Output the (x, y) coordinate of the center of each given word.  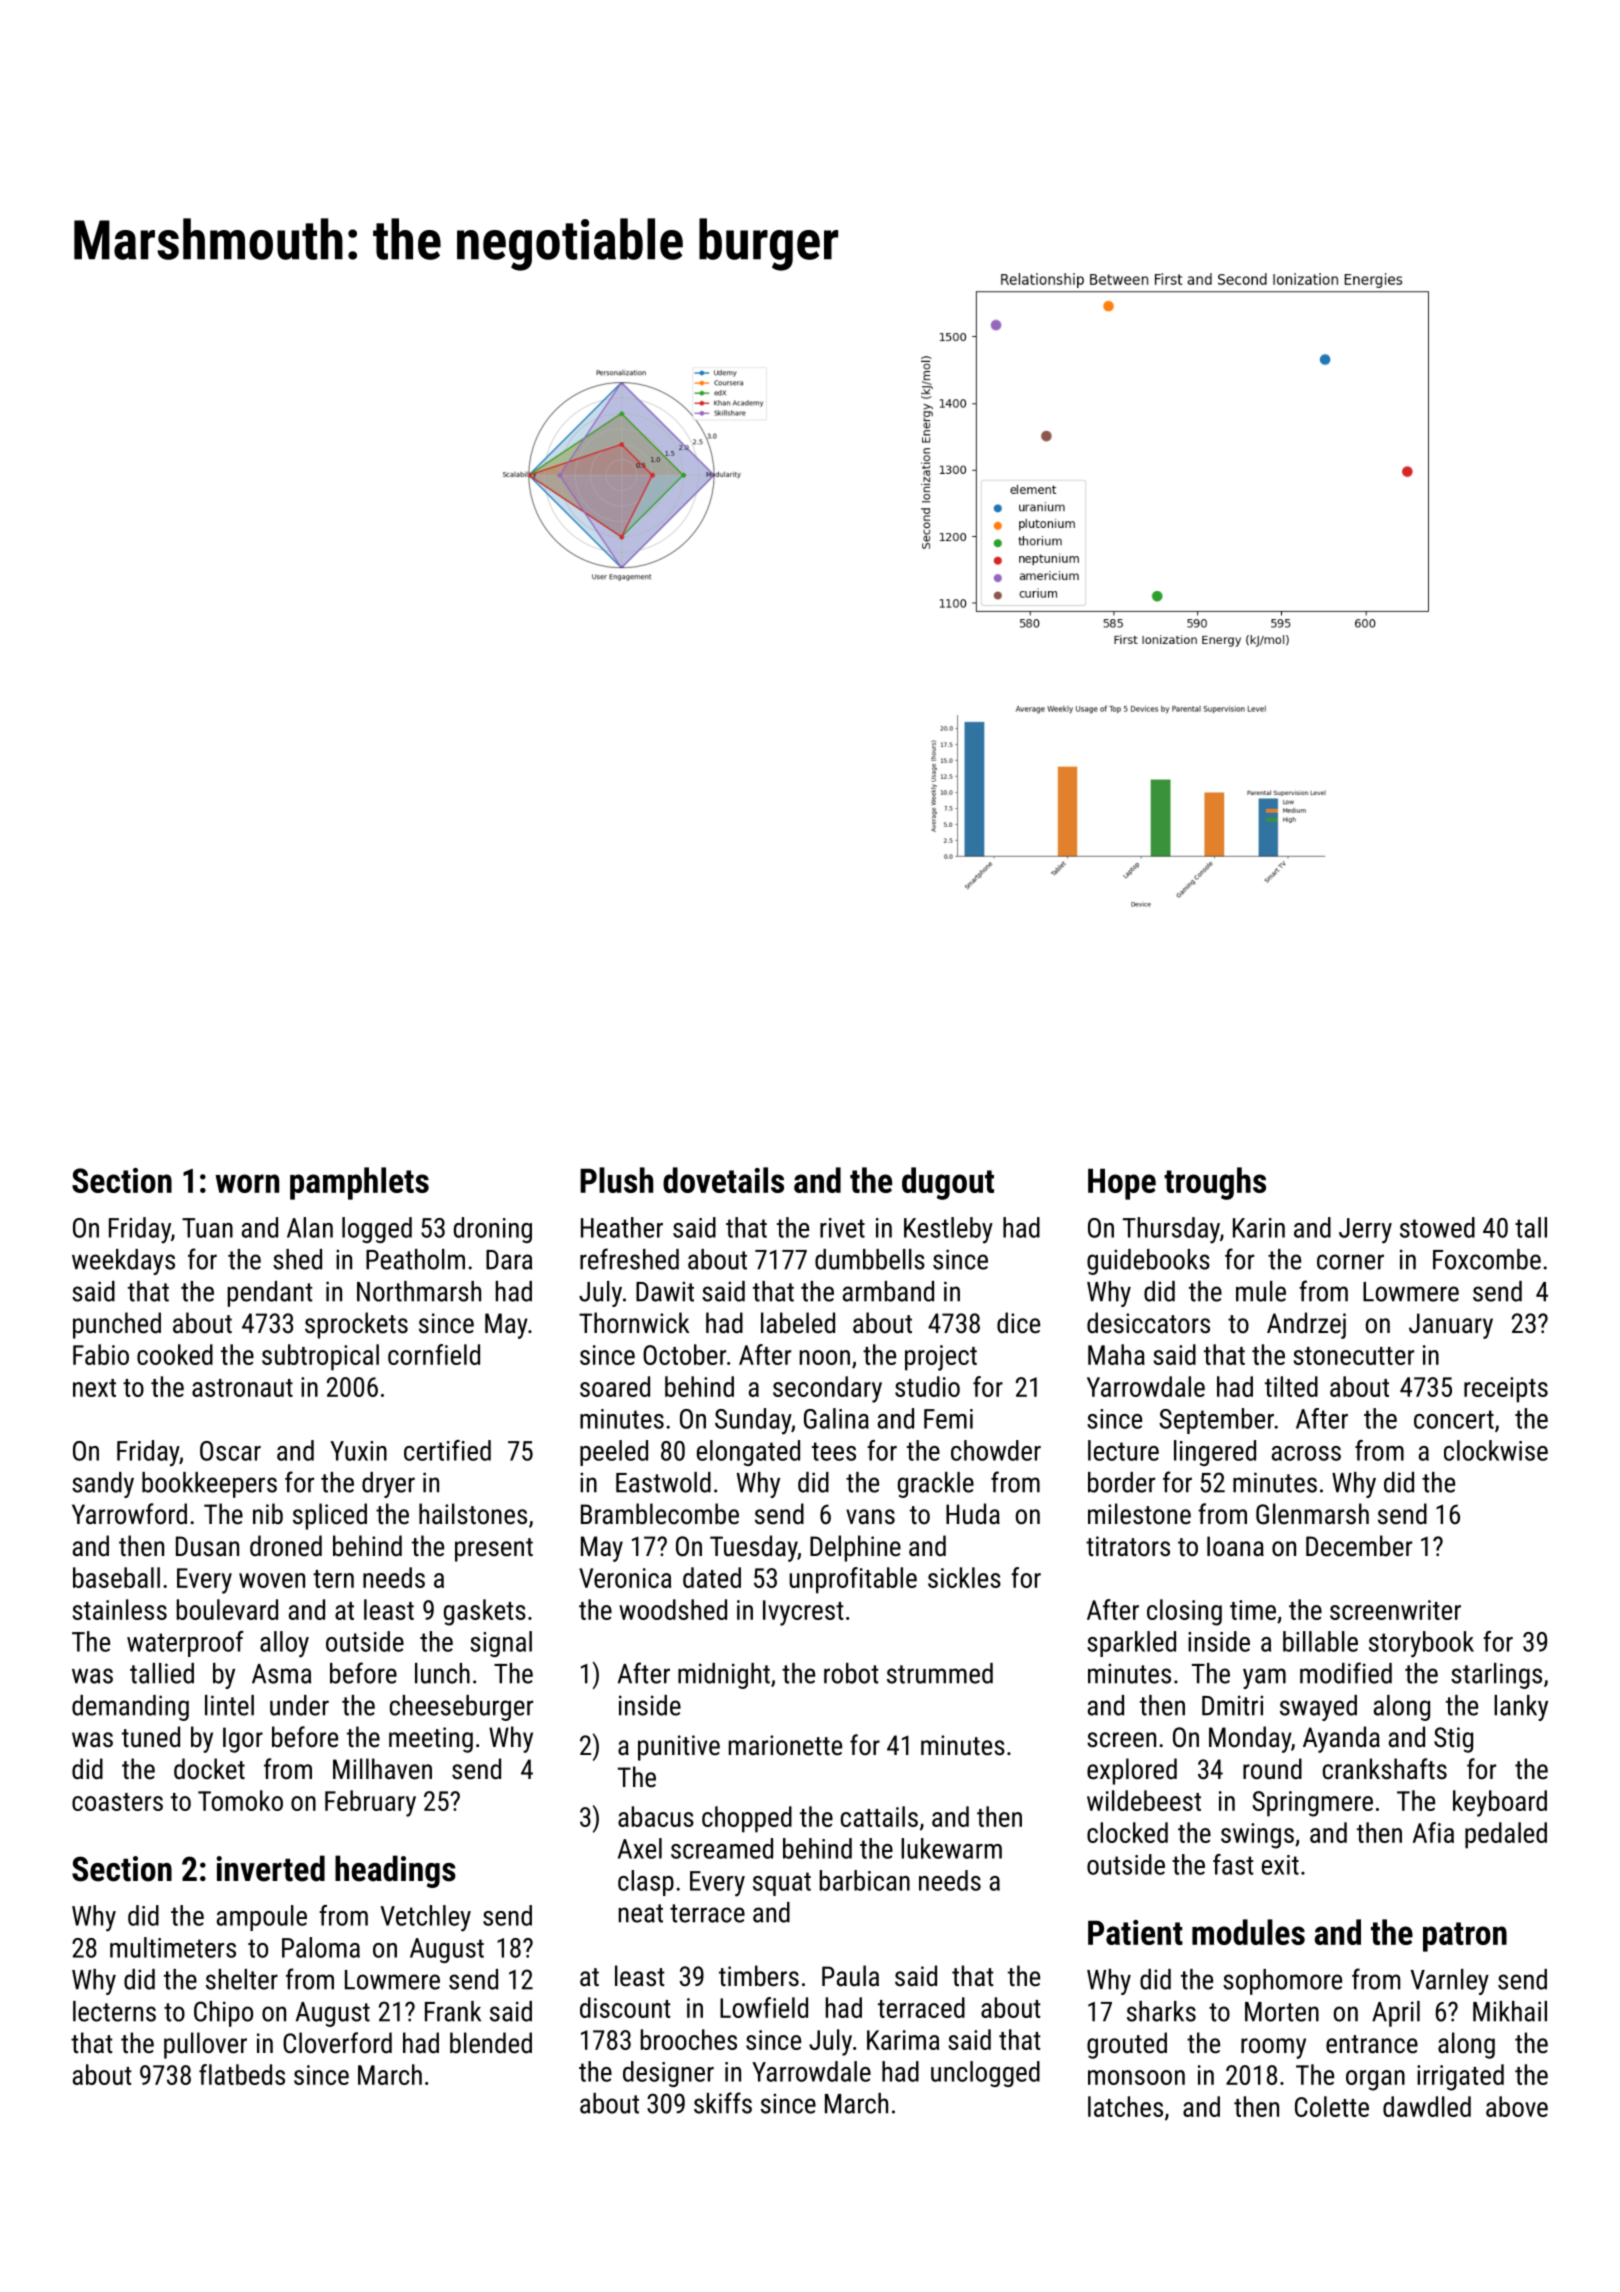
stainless (119, 1609)
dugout (948, 1183)
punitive (679, 1748)
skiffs (723, 2103)
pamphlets (359, 1183)
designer (668, 2074)
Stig (1453, 1740)
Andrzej (1306, 1325)
